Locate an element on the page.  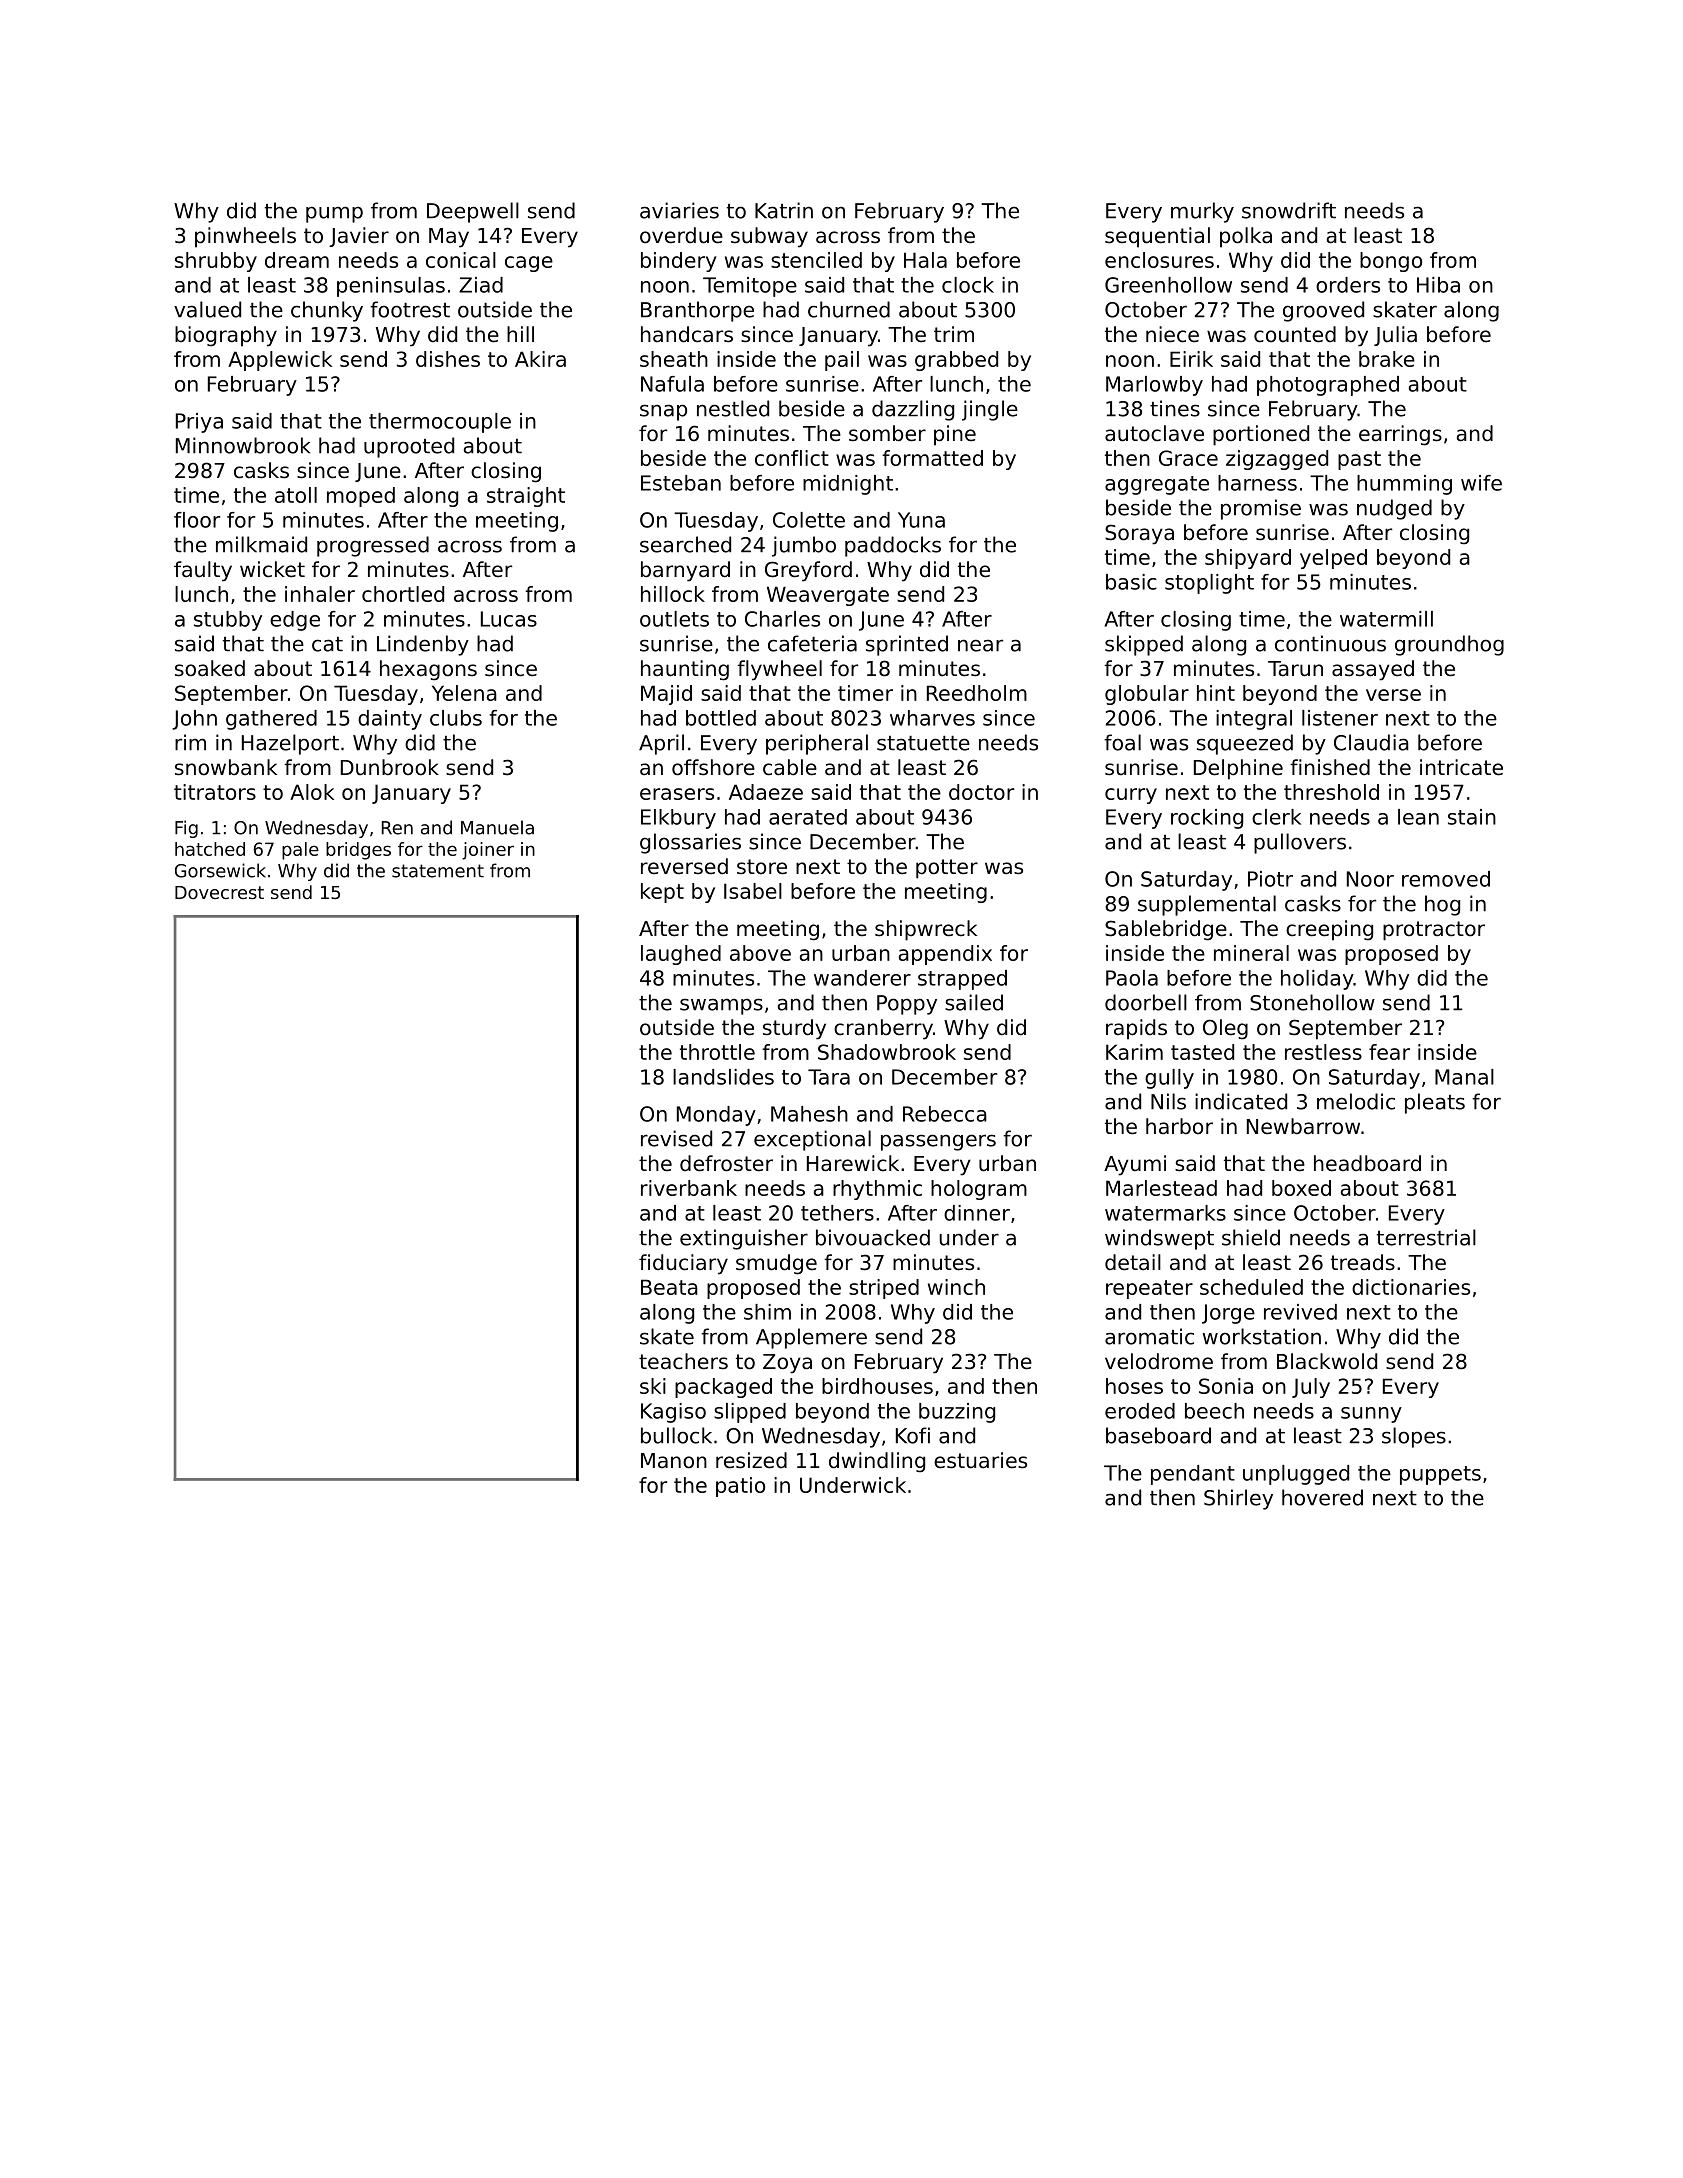
chunky is located at coordinates (327, 311).
